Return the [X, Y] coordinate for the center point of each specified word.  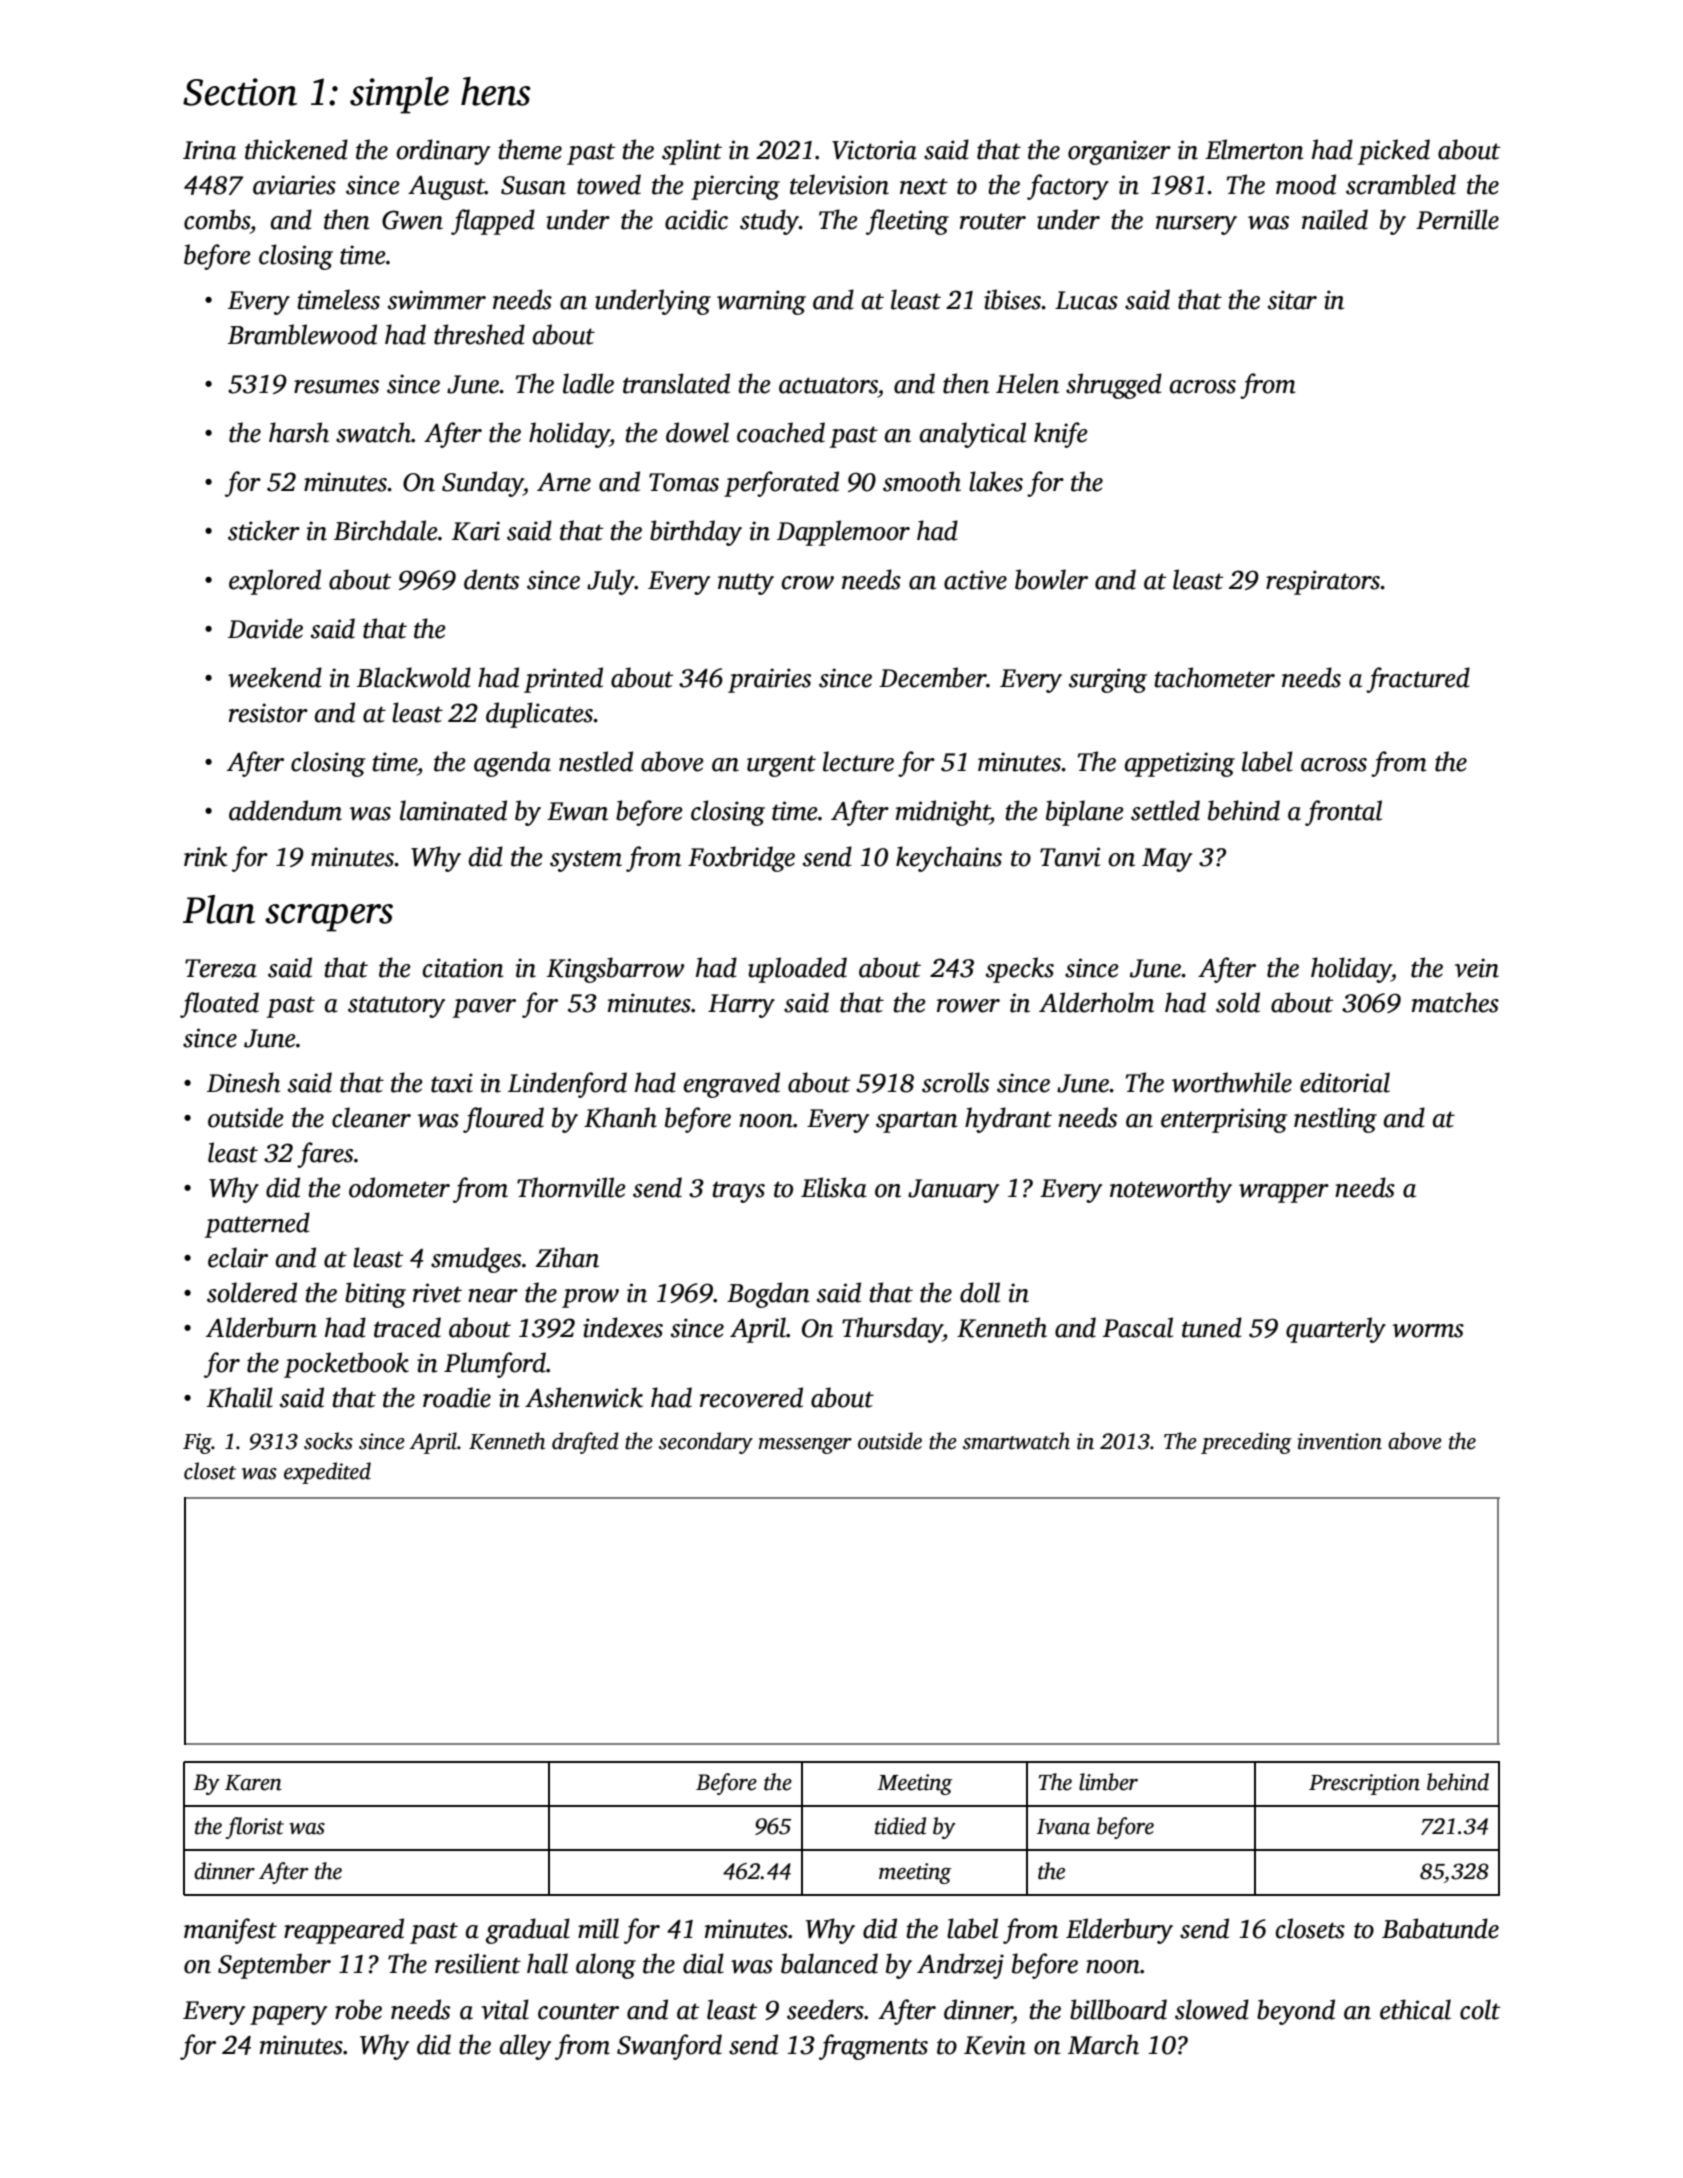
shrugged [1114, 386]
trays [738, 1192]
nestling [1335, 1120]
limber [1108, 1782]
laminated [453, 810]
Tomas [684, 482]
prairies [769, 680]
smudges [476, 1260]
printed [563, 680]
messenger [805, 1446]
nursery [1196, 225]
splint [692, 152]
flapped [493, 222]
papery [288, 2015]
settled [1165, 810]
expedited [327, 1473]
